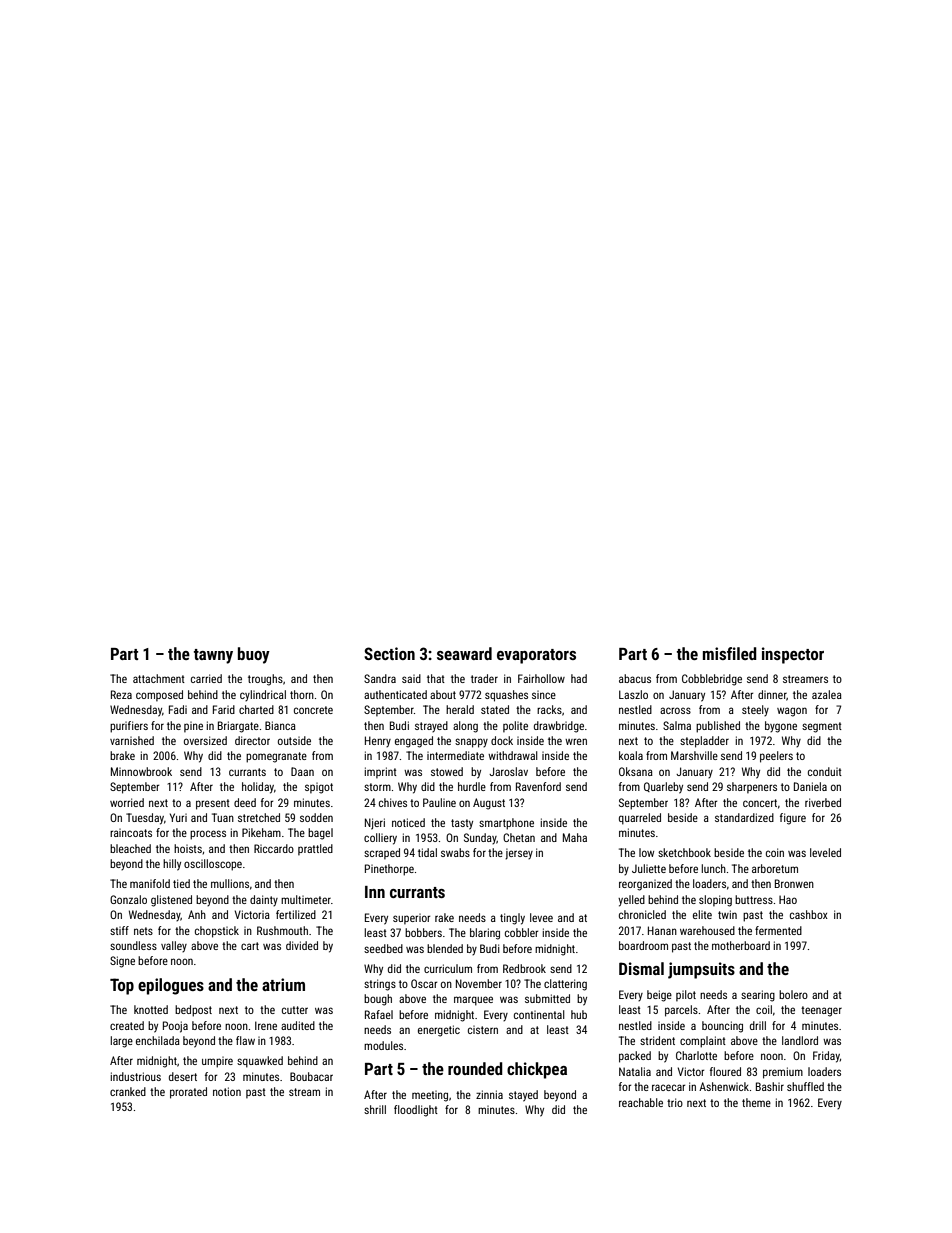 The height and width of the screenshot is (1233, 952). I want to click on seaward, so click(464, 653).
